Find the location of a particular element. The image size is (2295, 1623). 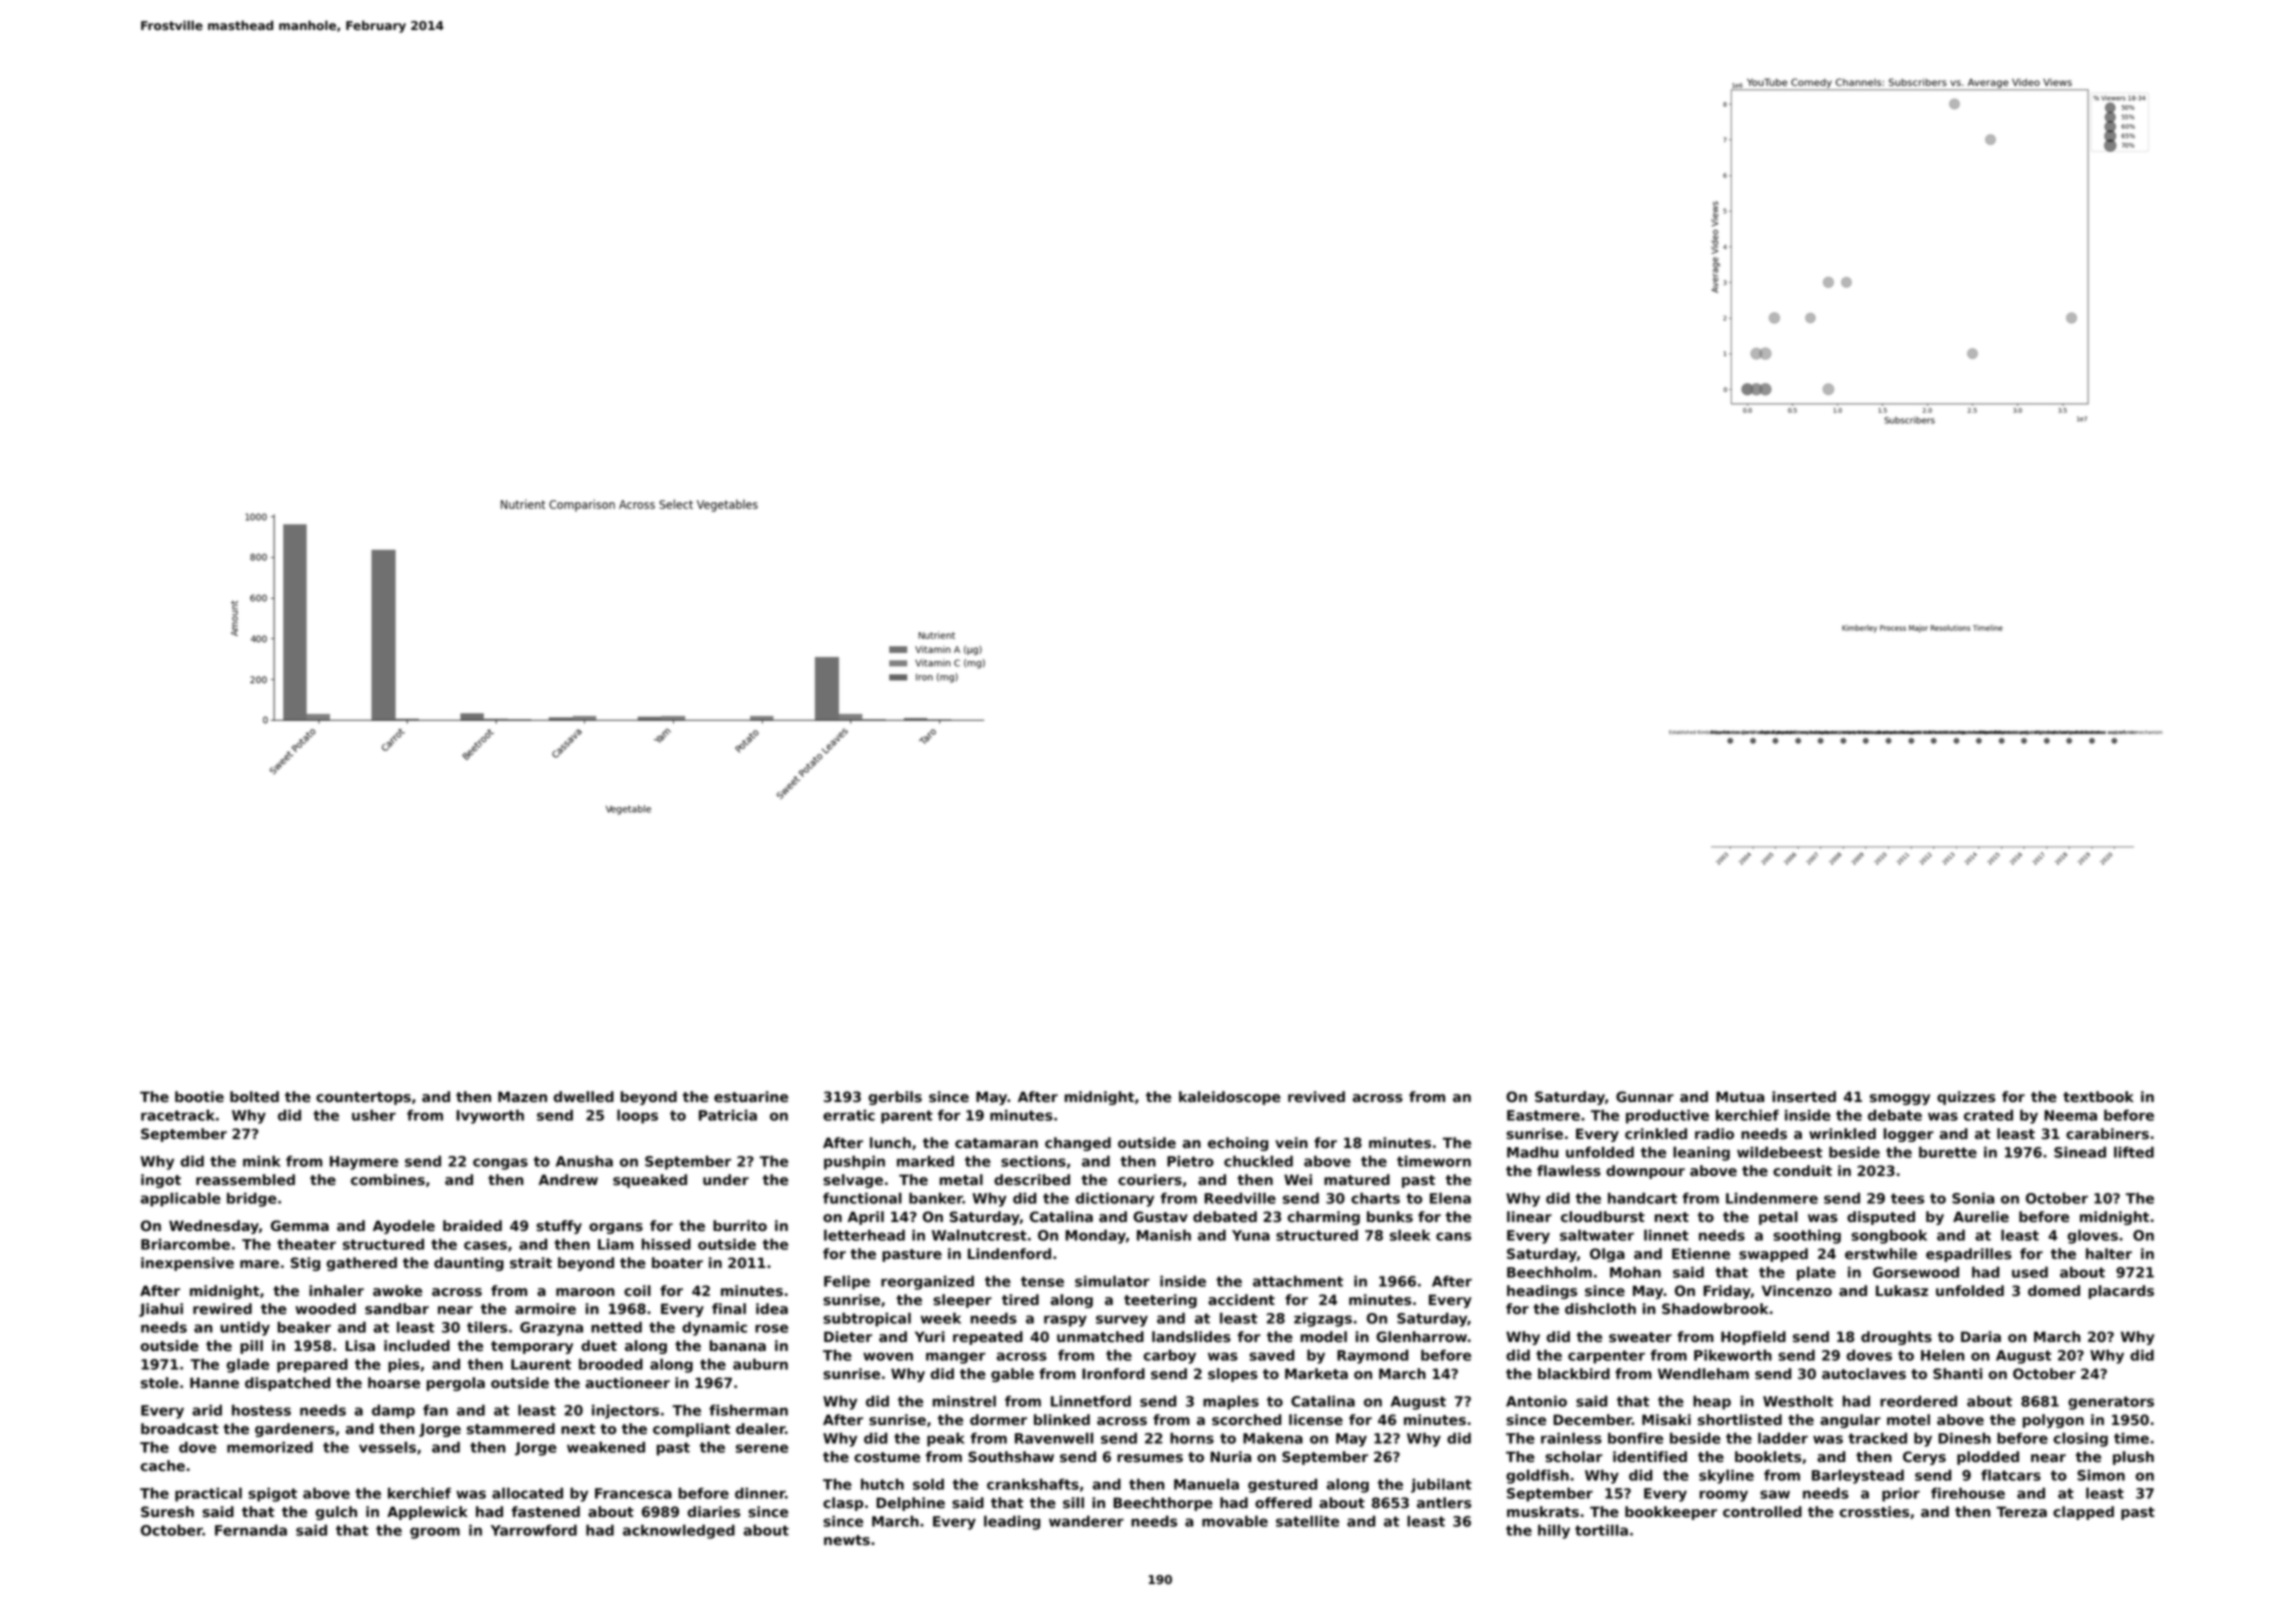

Yarrowford is located at coordinates (534, 1530).
